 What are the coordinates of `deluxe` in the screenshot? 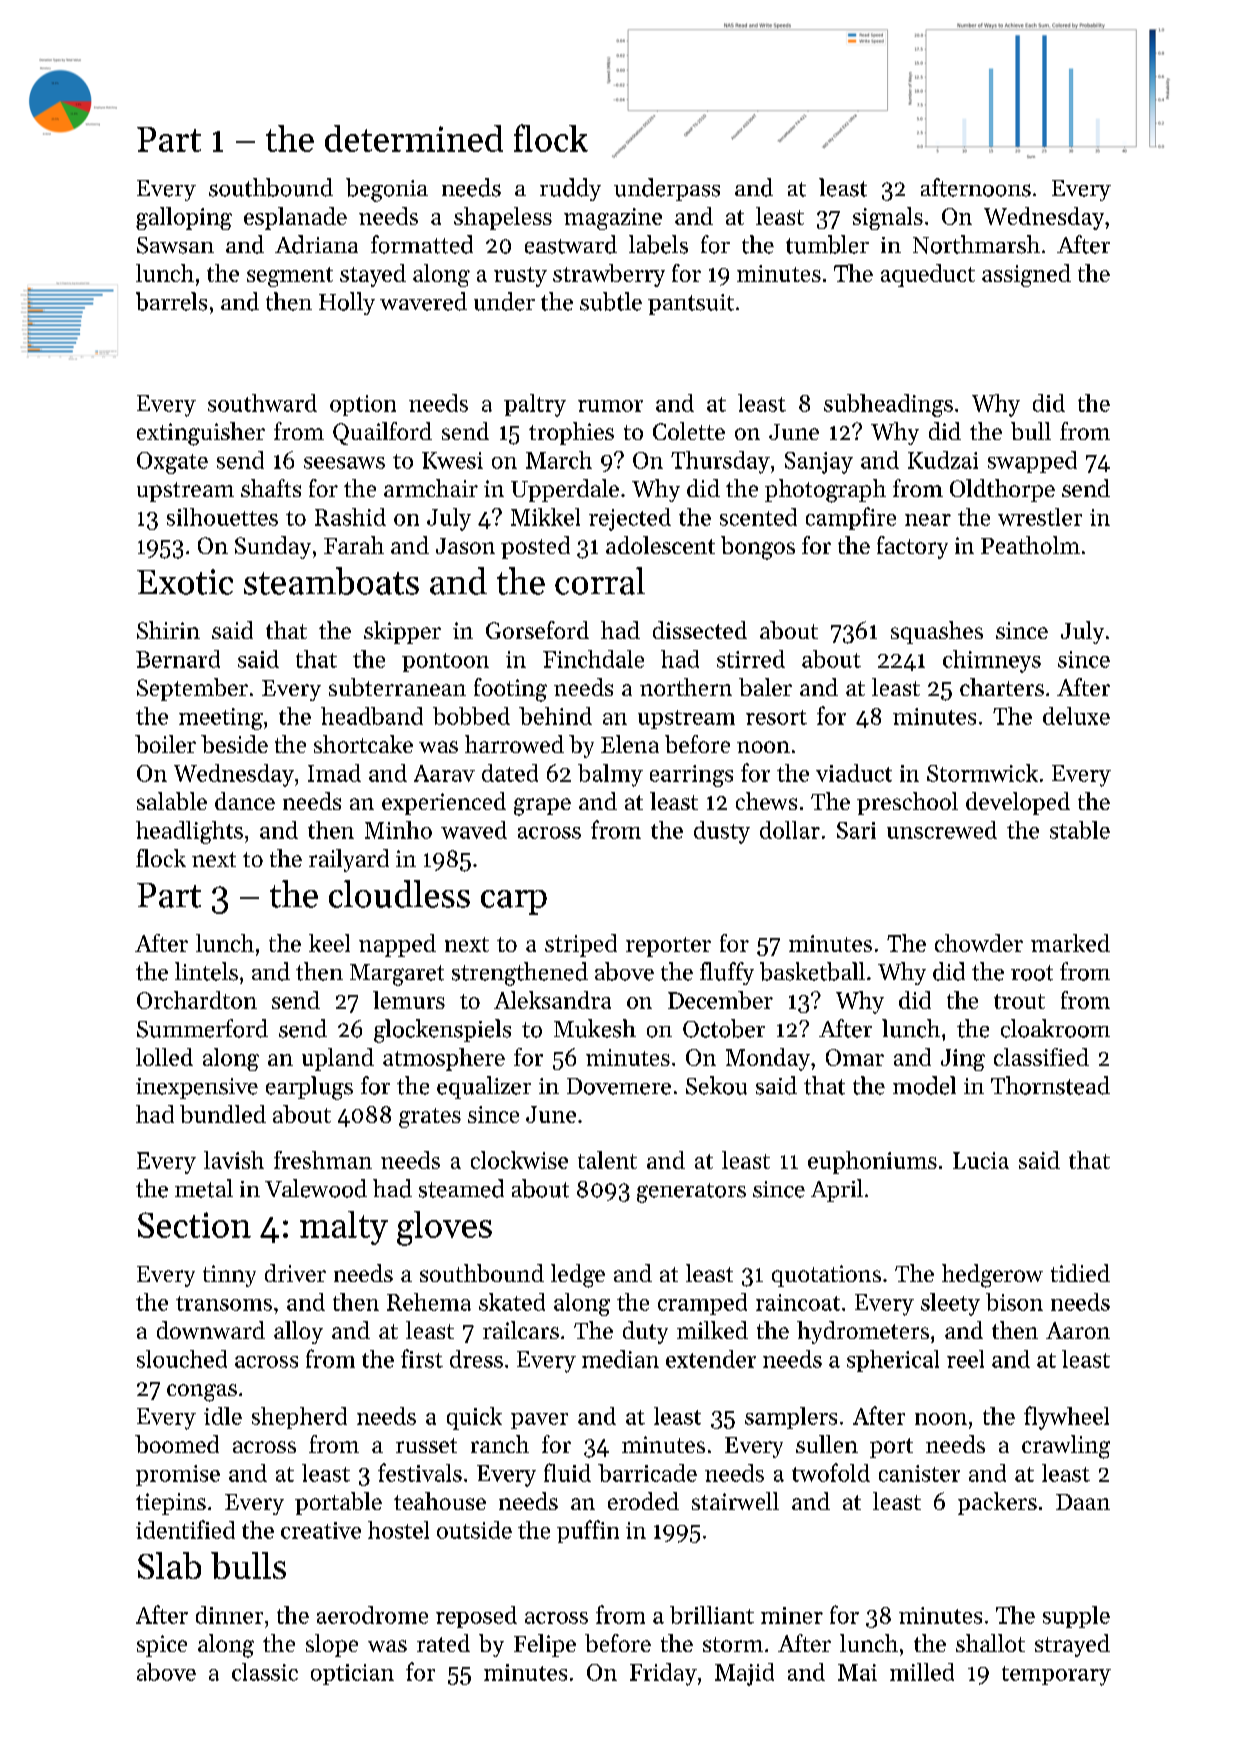 It's located at (1076, 716).
